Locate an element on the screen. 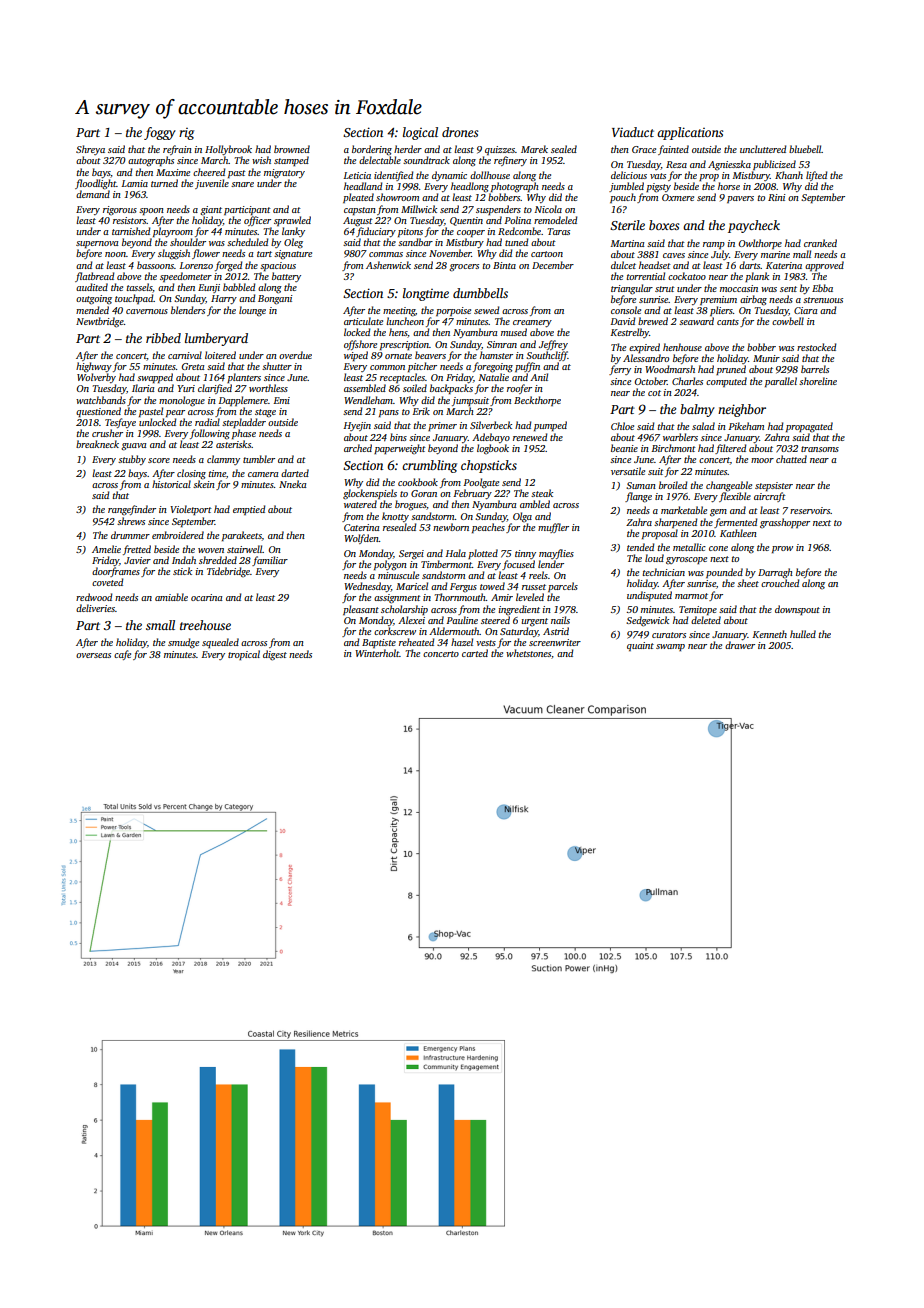  applications is located at coordinates (690, 133).
